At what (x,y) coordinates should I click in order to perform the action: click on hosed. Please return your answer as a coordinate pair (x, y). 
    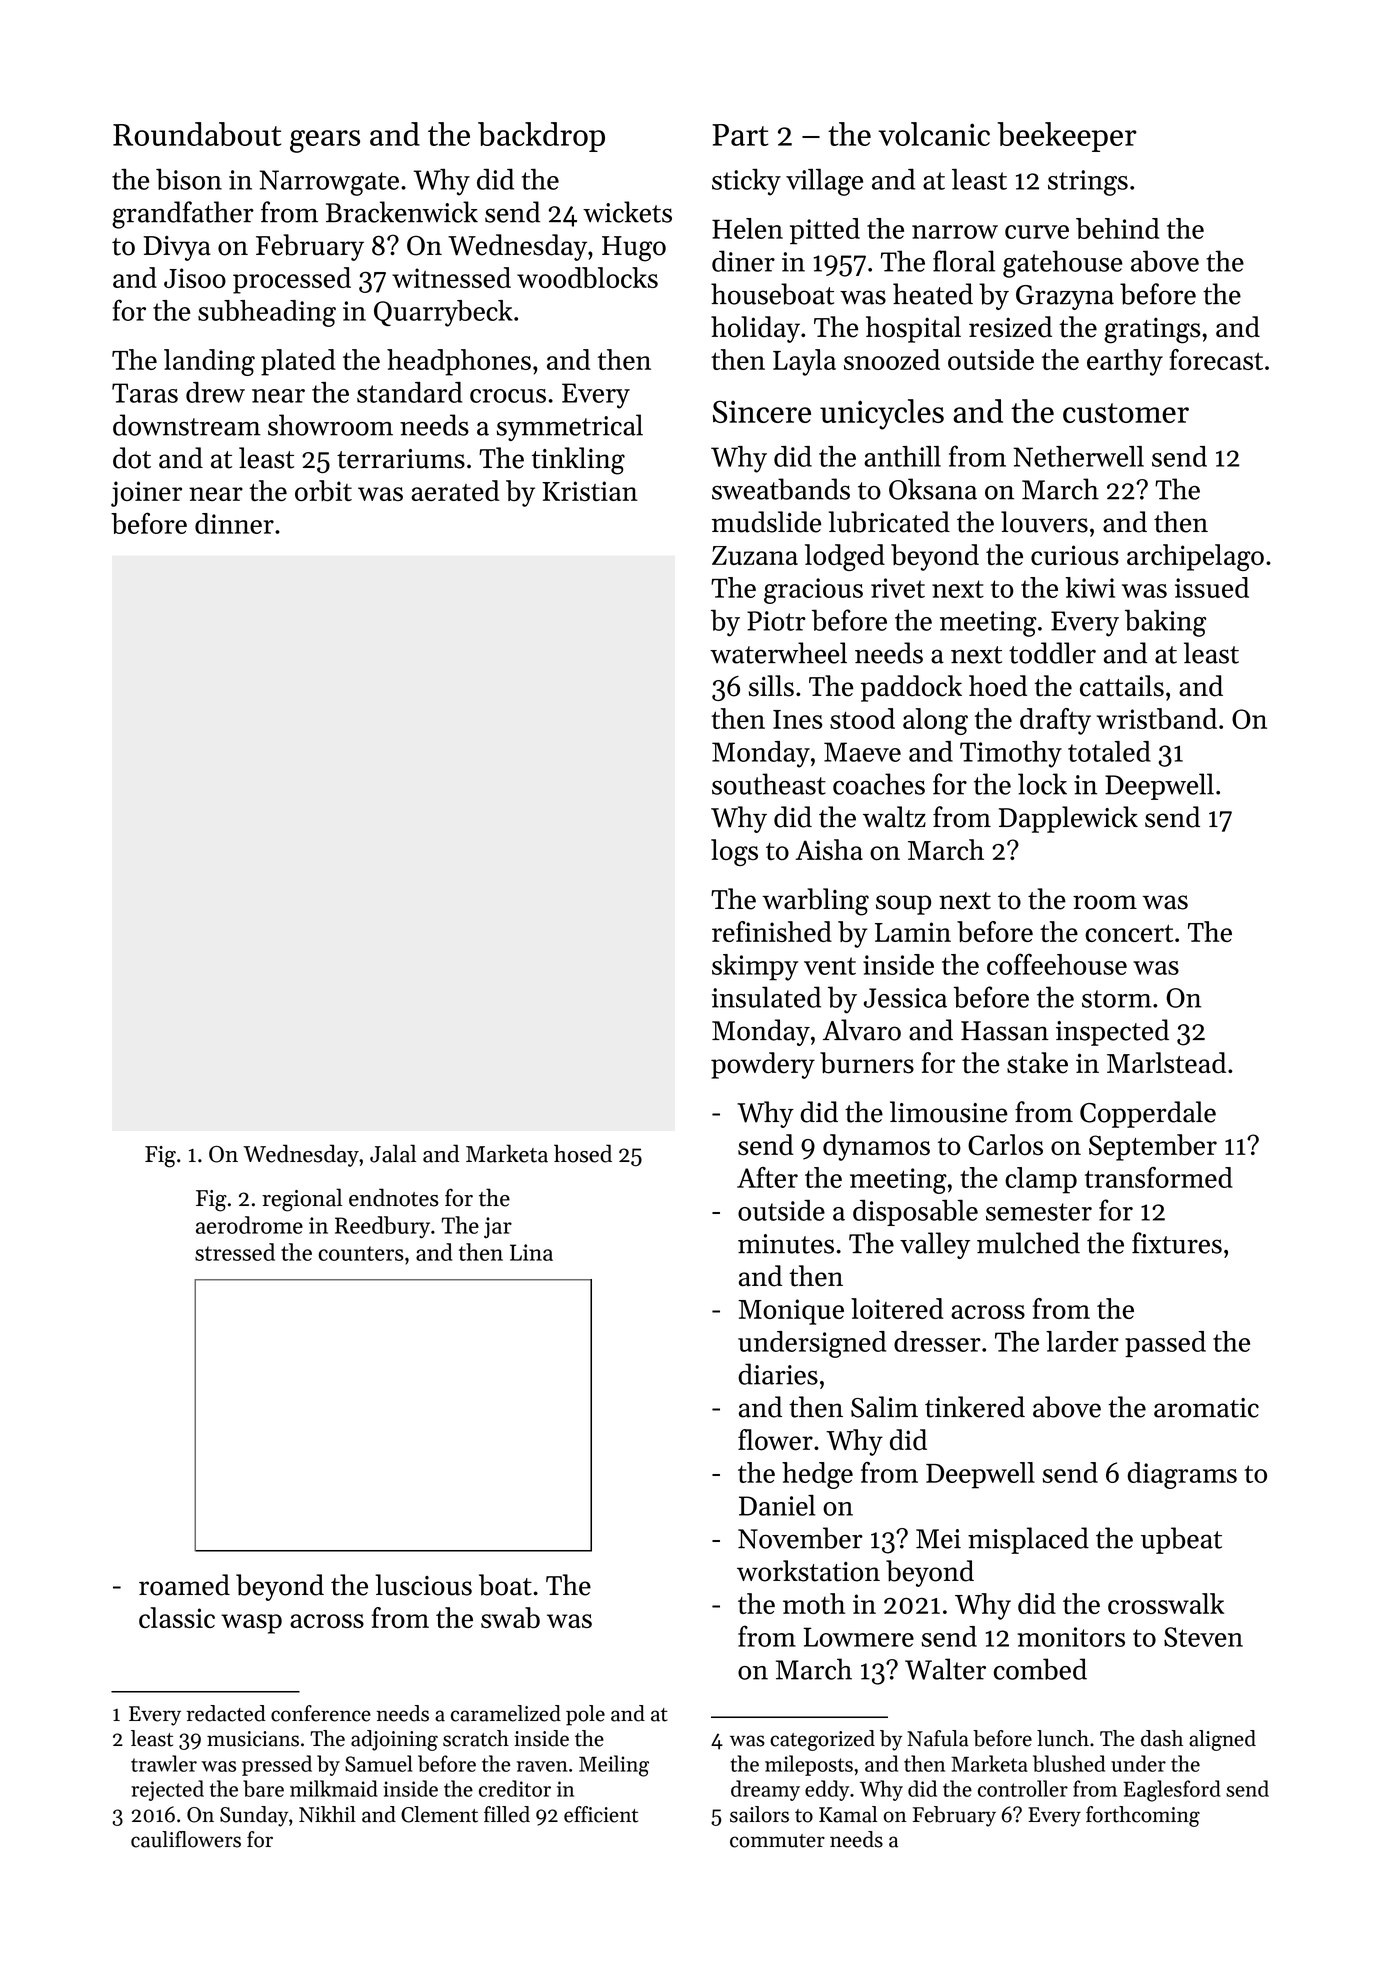
    Looking at the image, I should click on (583, 1153).
